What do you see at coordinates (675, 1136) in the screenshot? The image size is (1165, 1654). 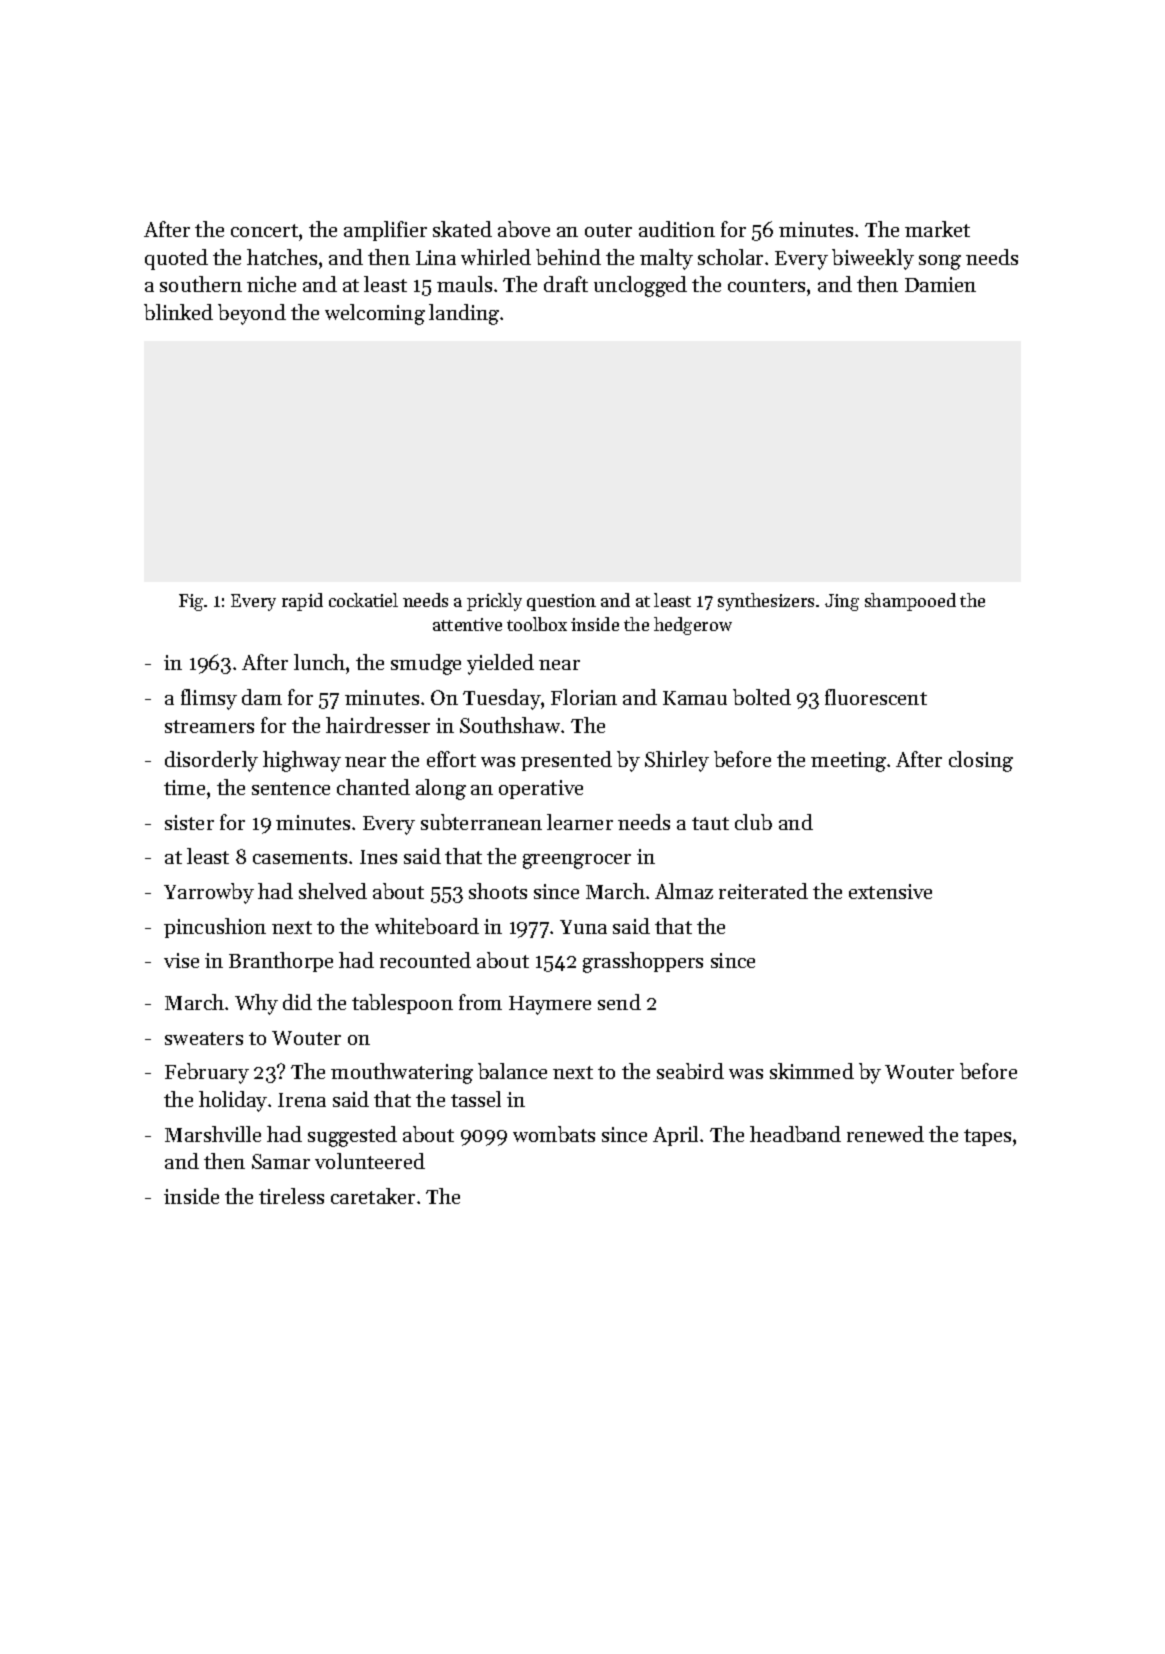 I see `April` at bounding box center [675, 1136].
